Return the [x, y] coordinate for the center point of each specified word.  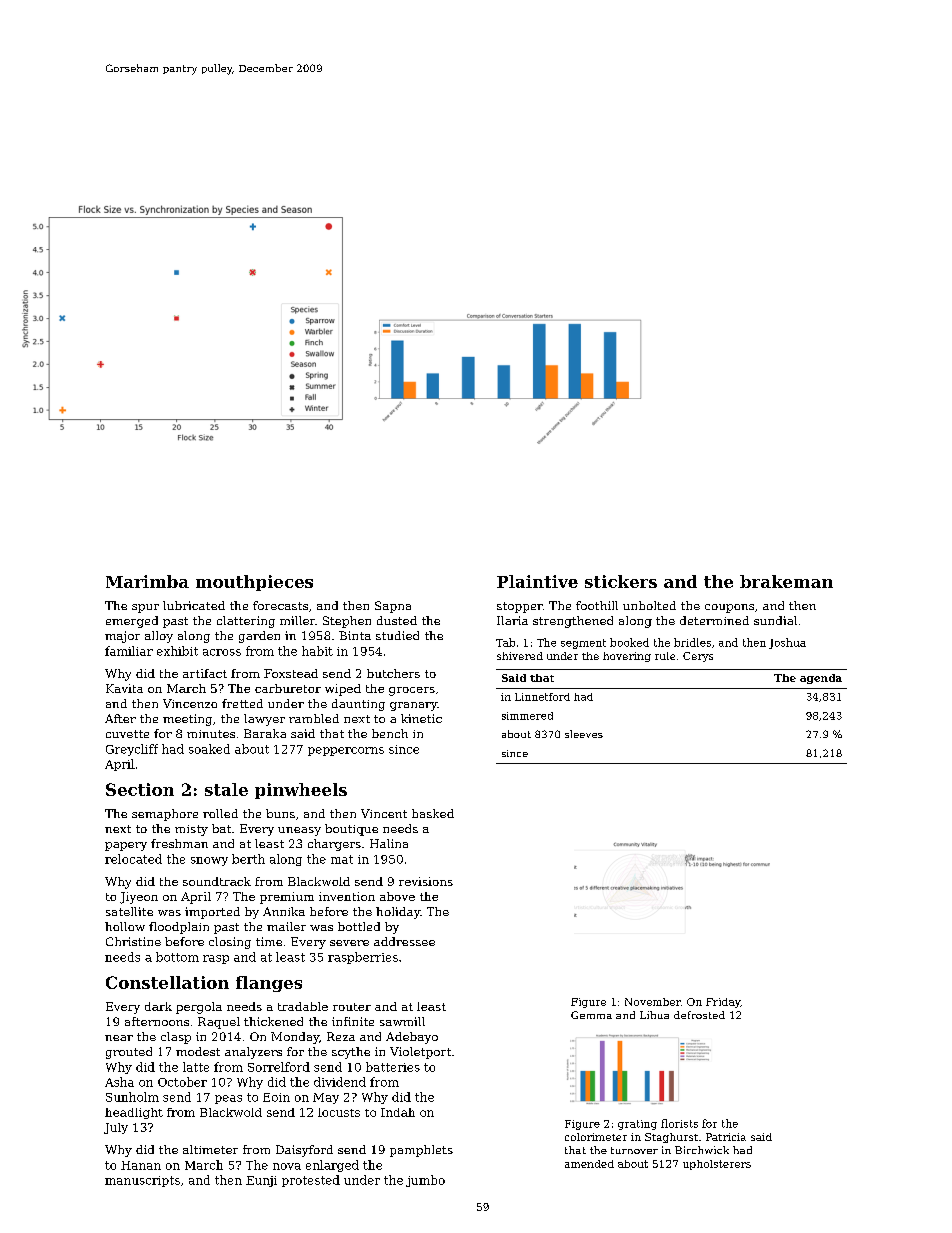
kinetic [421, 718]
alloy [159, 637]
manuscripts [142, 1181]
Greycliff [132, 750]
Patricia [726, 1137]
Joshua [787, 643]
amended [589, 1164]
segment [583, 644]
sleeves [584, 734]
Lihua [654, 1015]
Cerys [698, 657]
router [352, 1007]
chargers [334, 845]
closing [230, 943]
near [119, 1038]
